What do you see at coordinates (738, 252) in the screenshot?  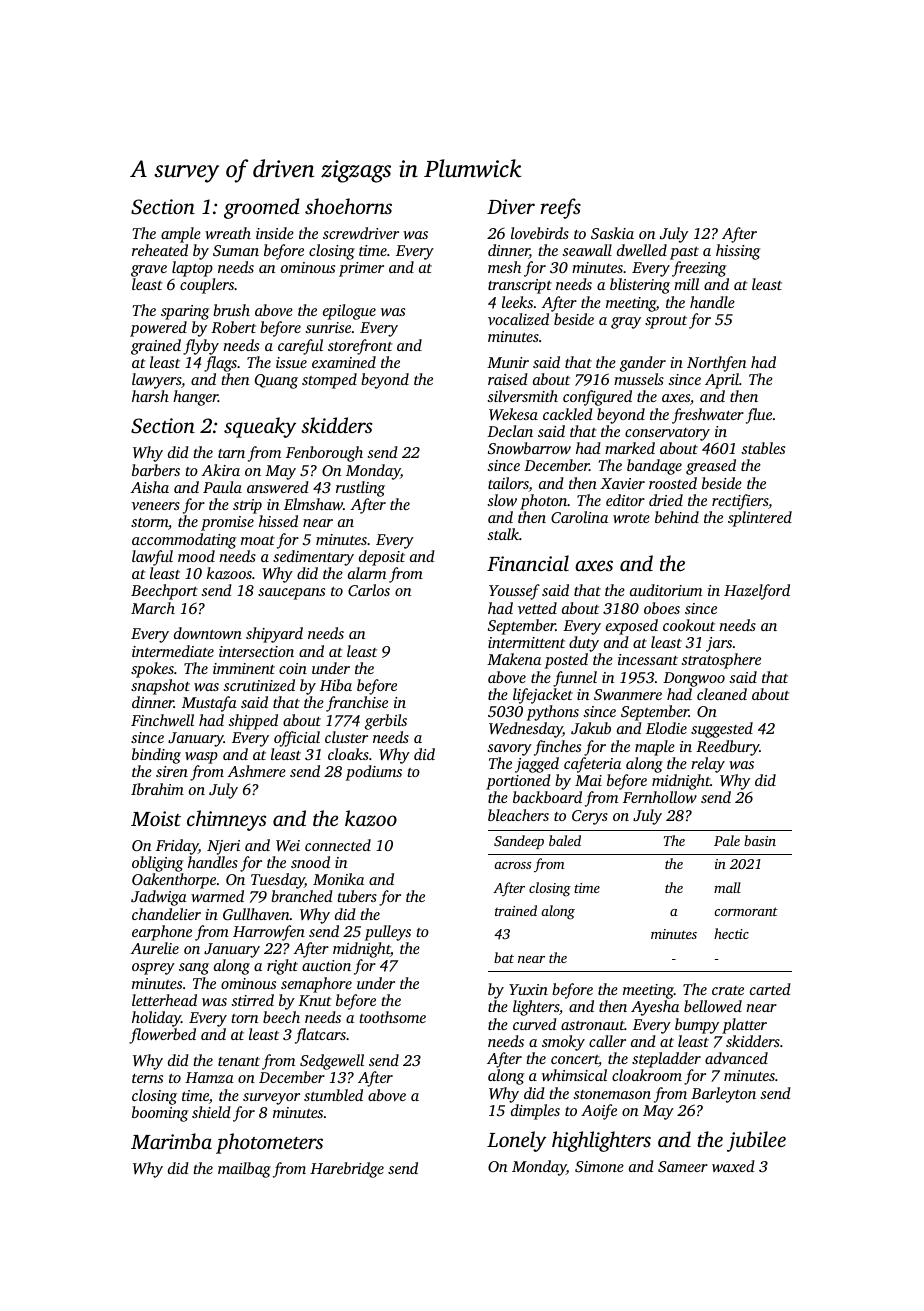 I see `hissing` at bounding box center [738, 252].
